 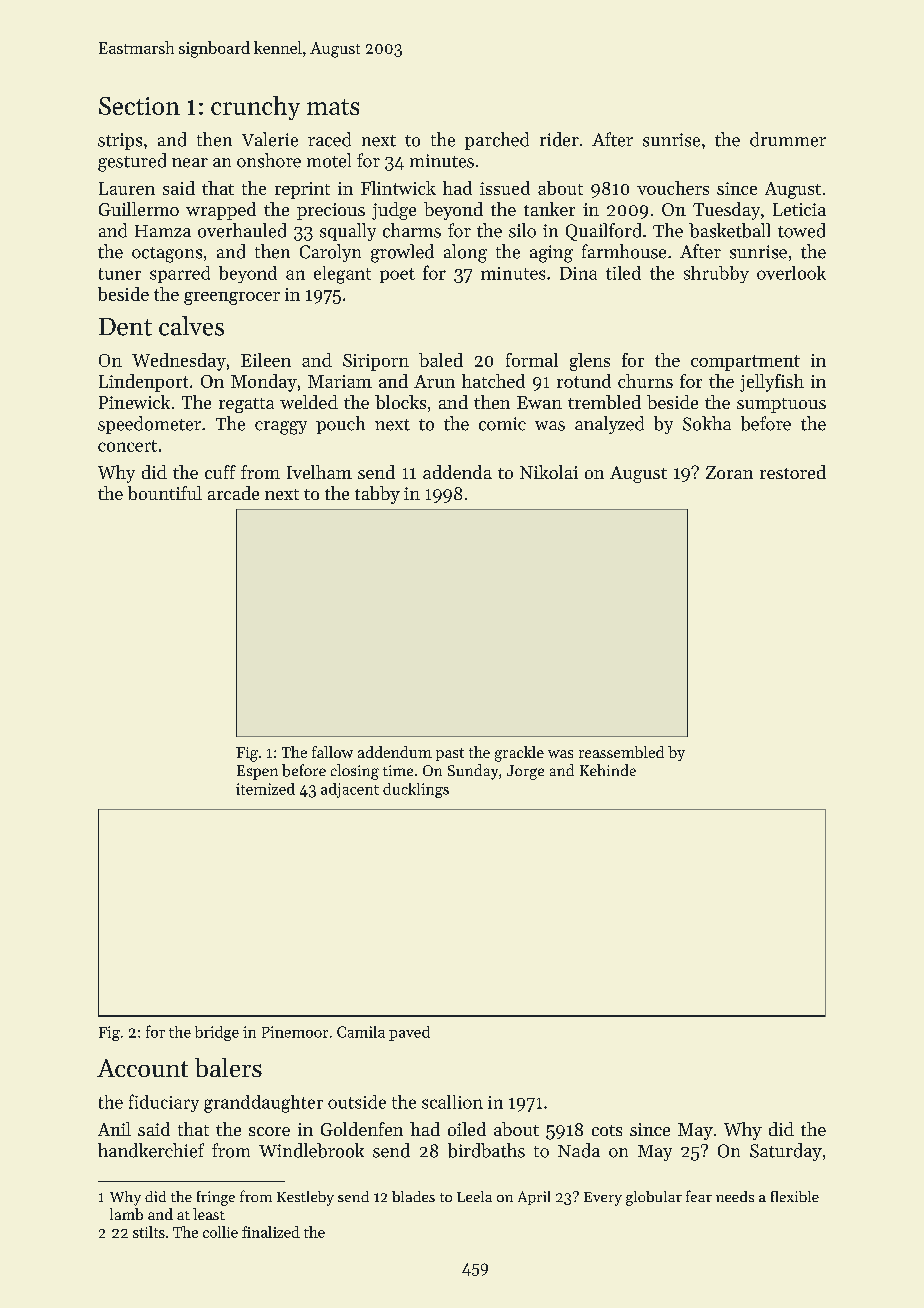 What do you see at coordinates (788, 139) in the screenshot?
I see `drummer` at bounding box center [788, 139].
